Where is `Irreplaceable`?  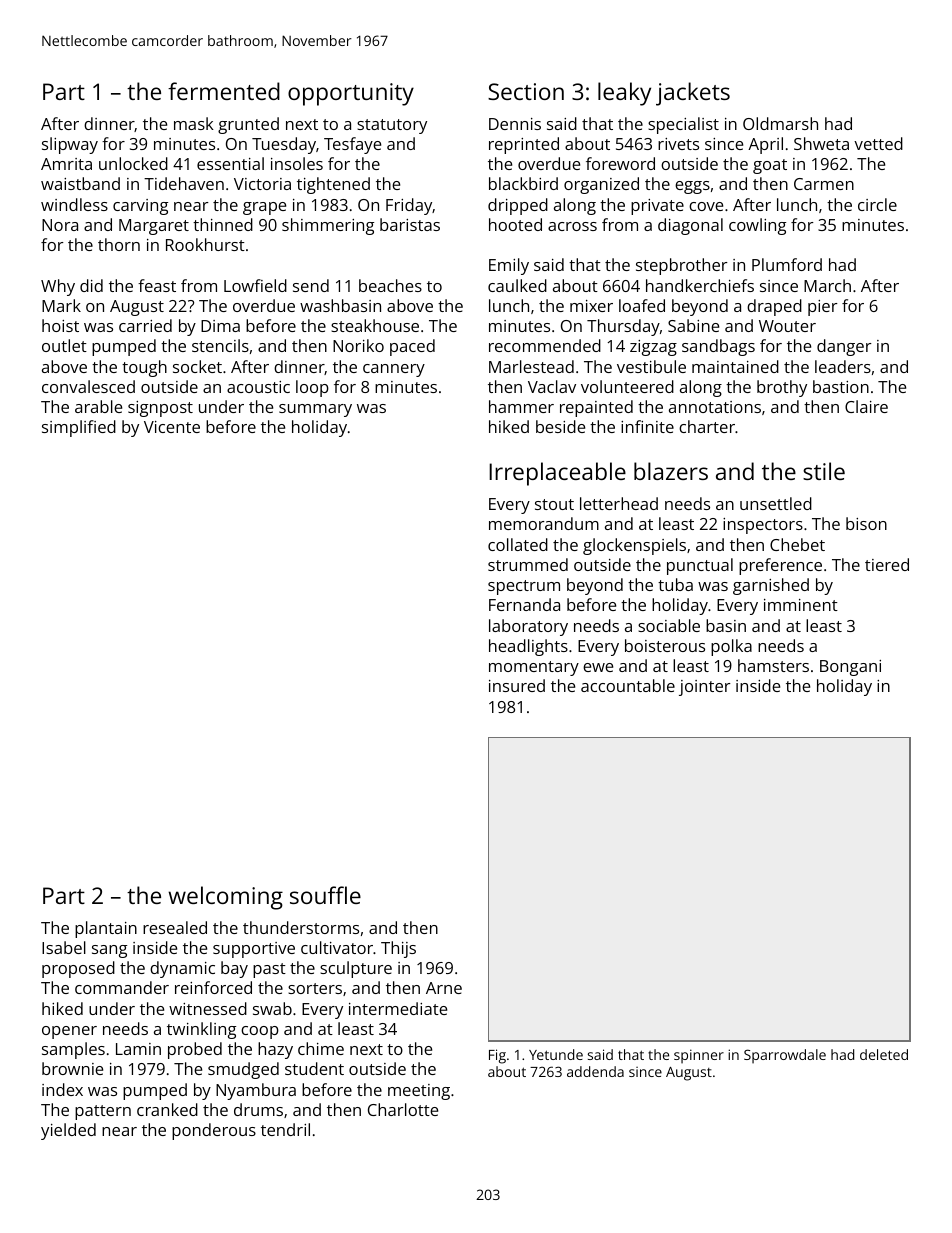 Irreplaceable is located at coordinates (557, 474).
